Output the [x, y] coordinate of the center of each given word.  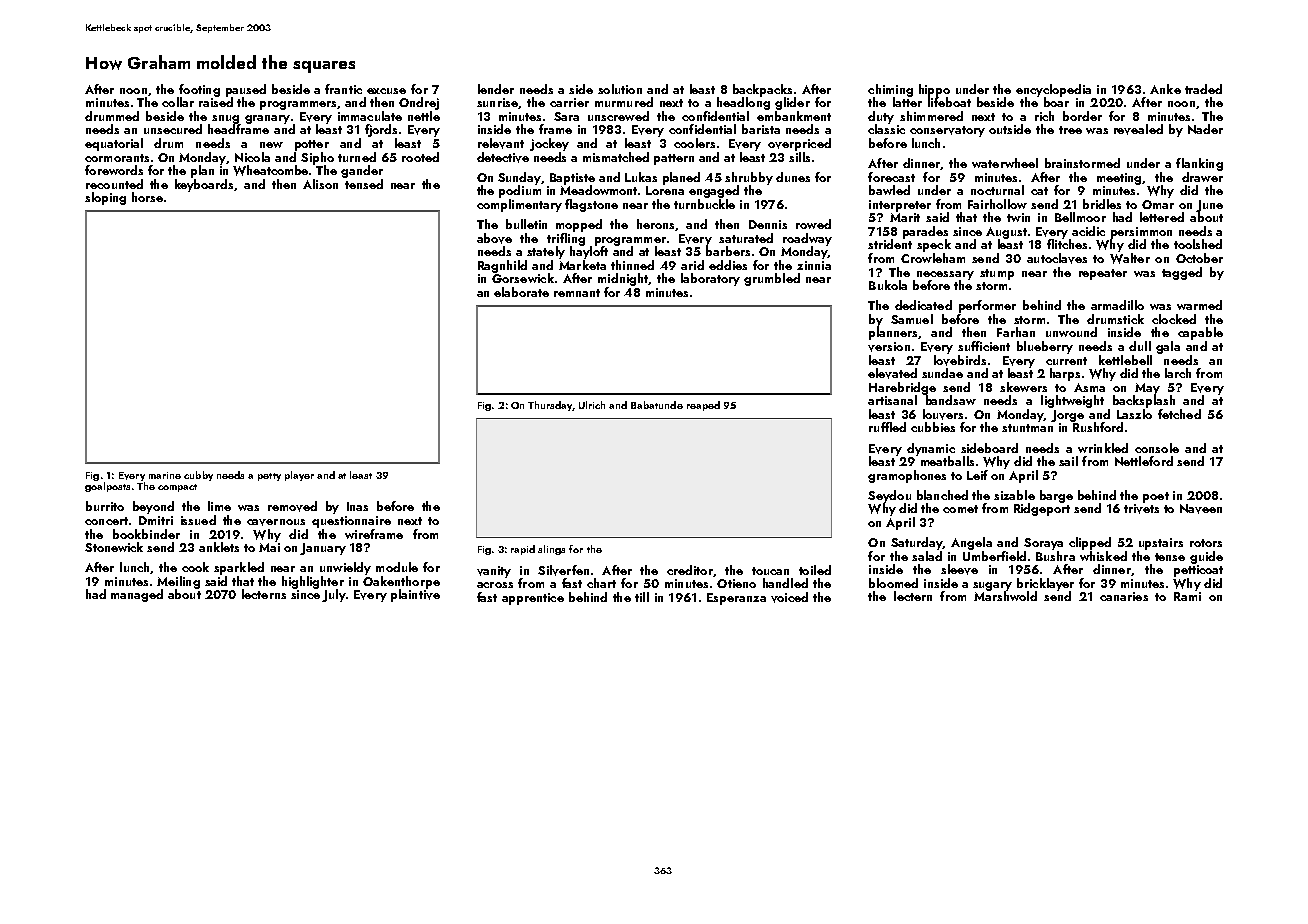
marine [165, 475]
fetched [1179, 414]
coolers [694, 143]
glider [792, 103]
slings [551, 550]
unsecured [173, 129]
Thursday [550, 406]
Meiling [178, 582]
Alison [320, 184]
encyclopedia [1053, 90]
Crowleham [933, 258]
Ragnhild [502, 266]
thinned [632, 265]
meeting [1119, 179]
